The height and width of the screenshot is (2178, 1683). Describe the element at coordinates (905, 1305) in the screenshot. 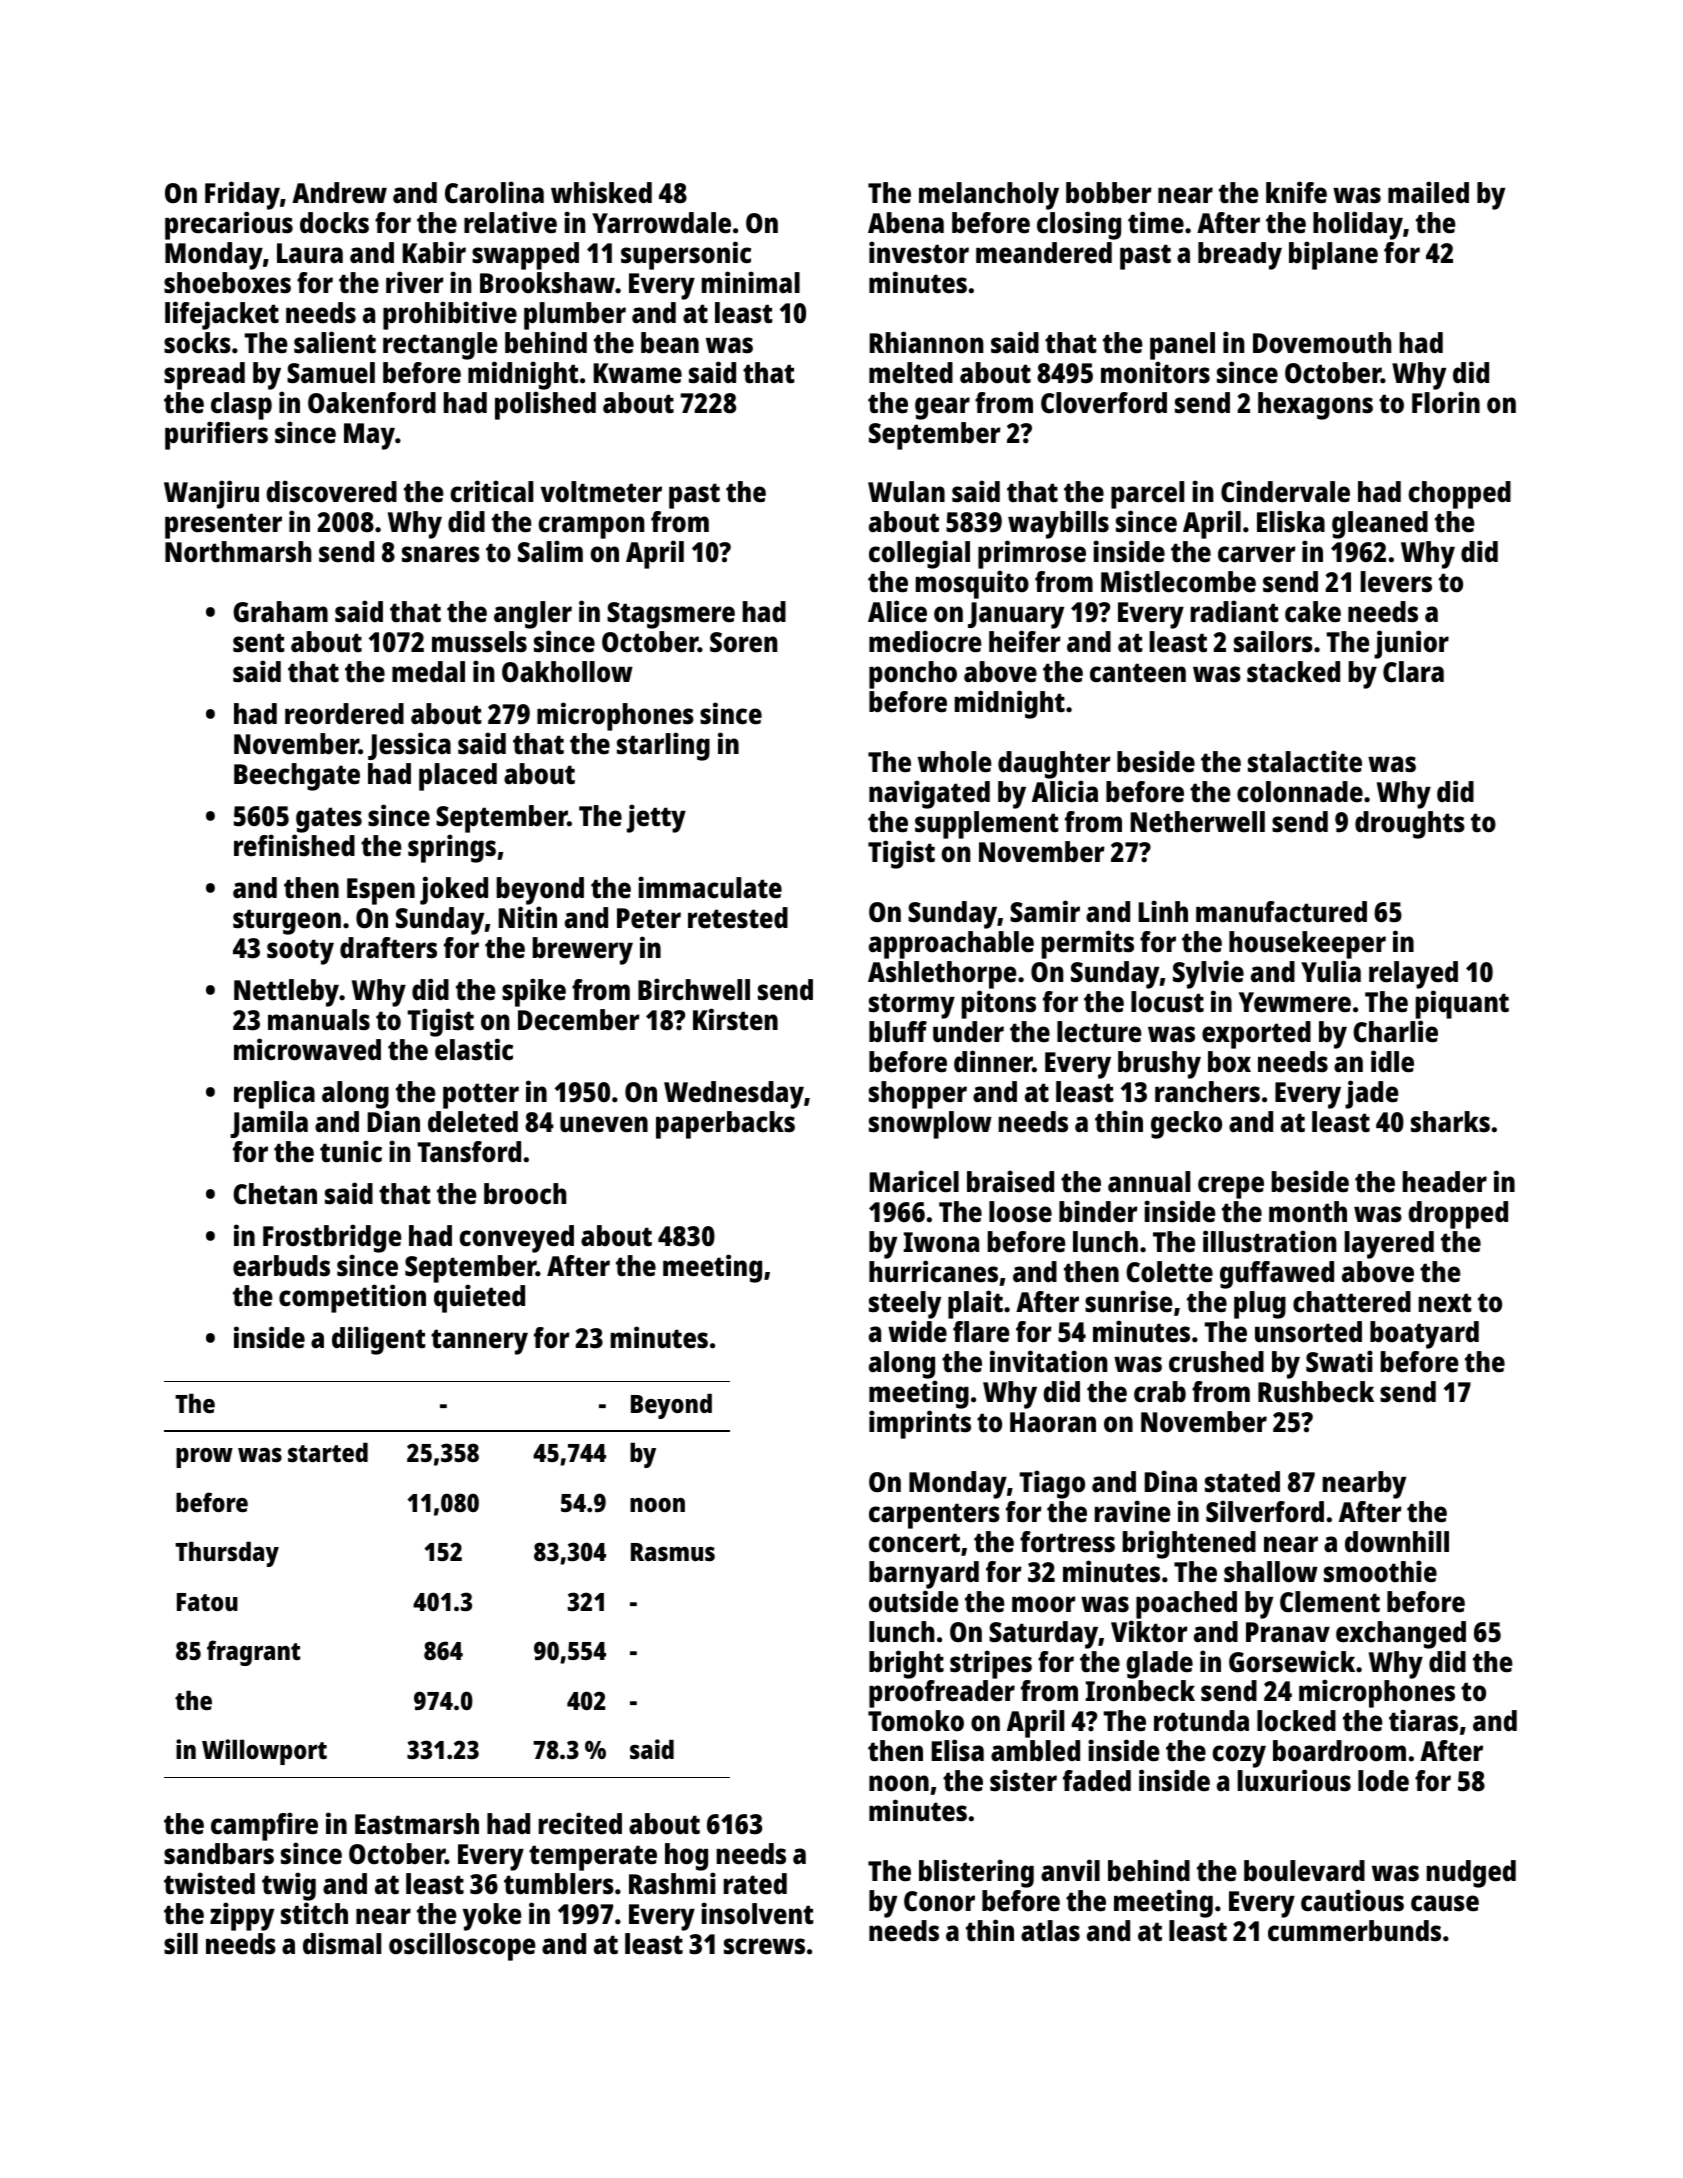

I see `steely` at that location.
